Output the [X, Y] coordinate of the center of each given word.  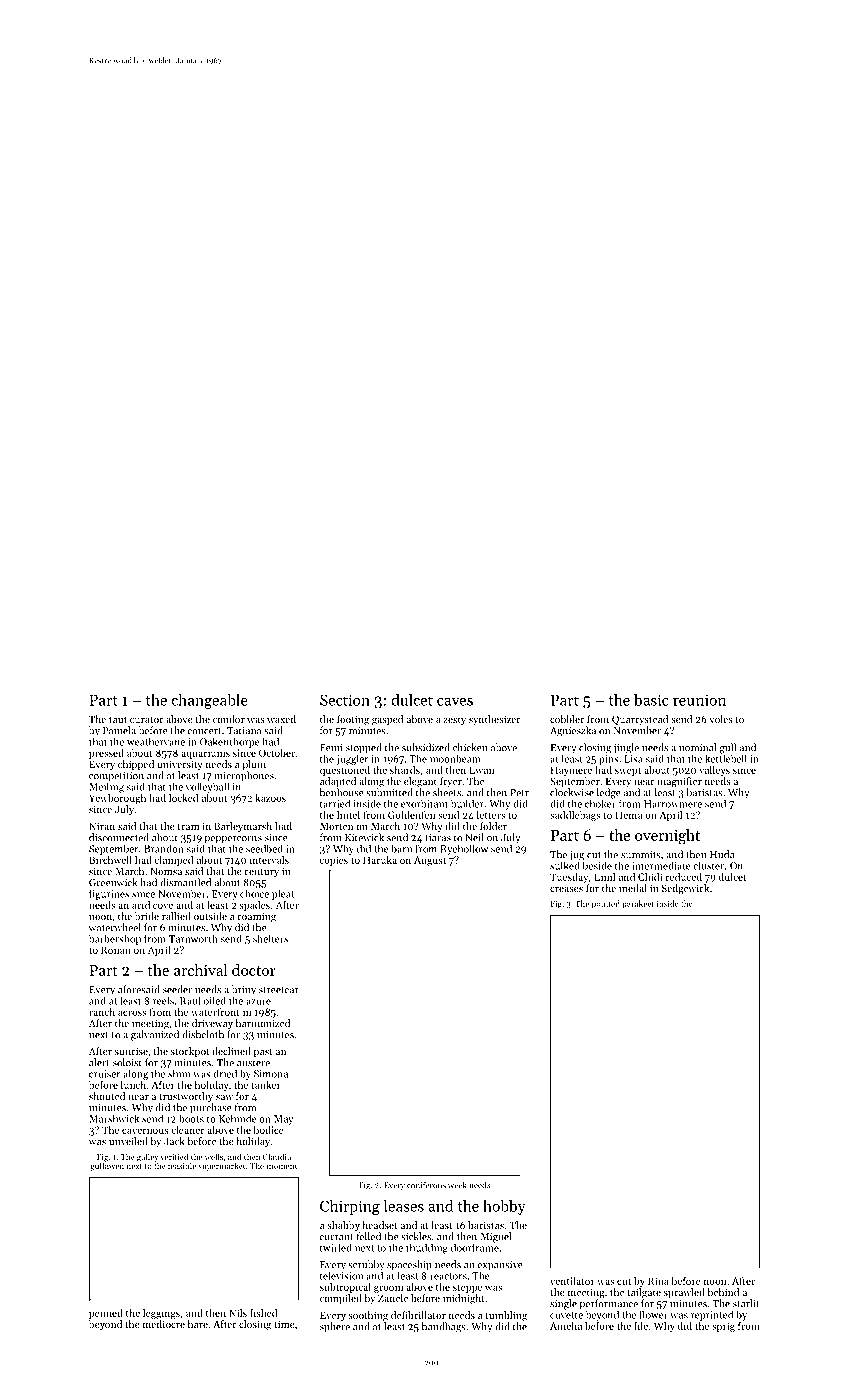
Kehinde [238, 1119]
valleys [714, 771]
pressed [106, 754]
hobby [504, 1207]
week [457, 1185]
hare [198, 1324]
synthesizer [495, 720]
